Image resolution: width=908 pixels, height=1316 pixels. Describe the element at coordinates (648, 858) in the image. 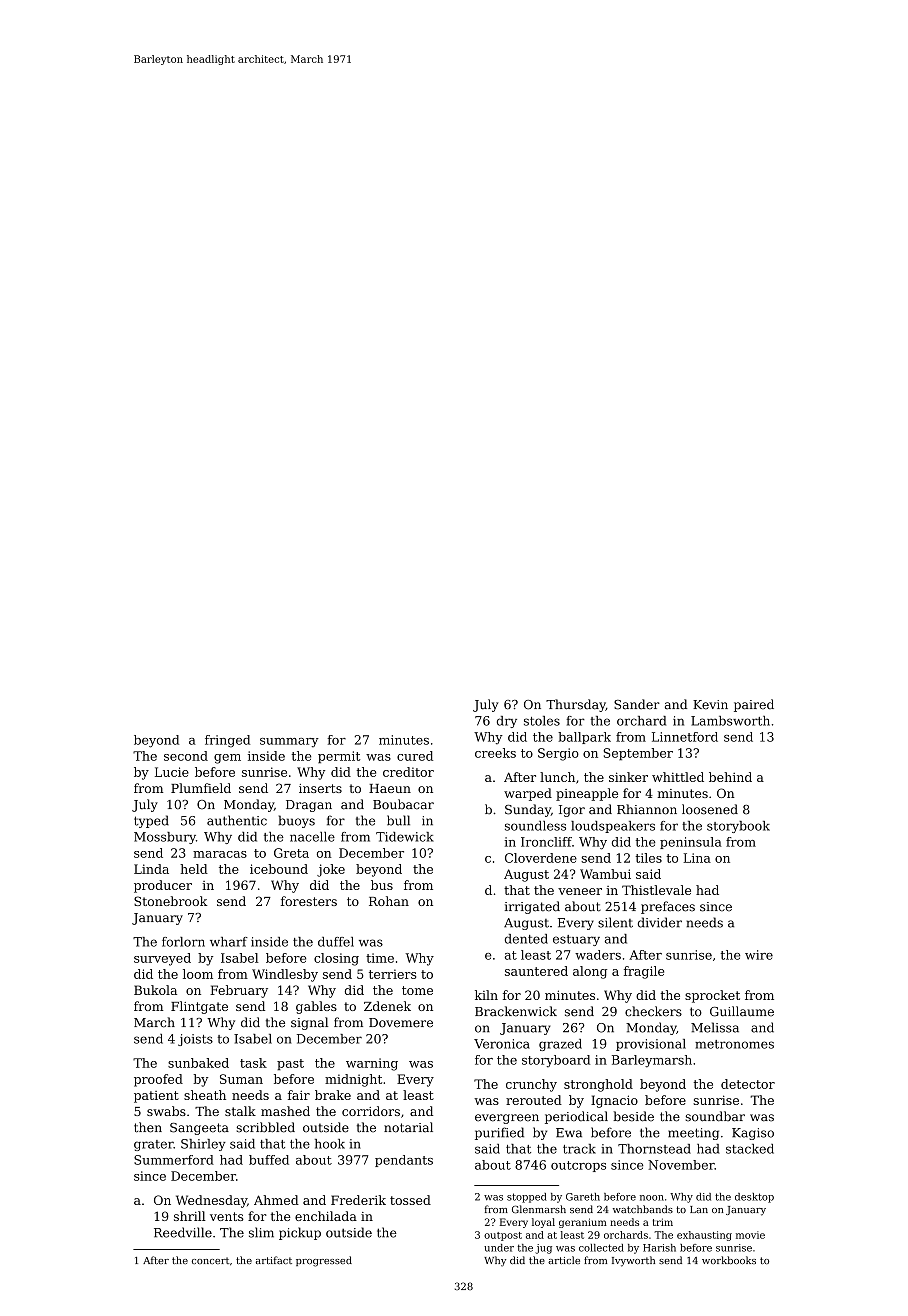

I see `tiles` at that location.
